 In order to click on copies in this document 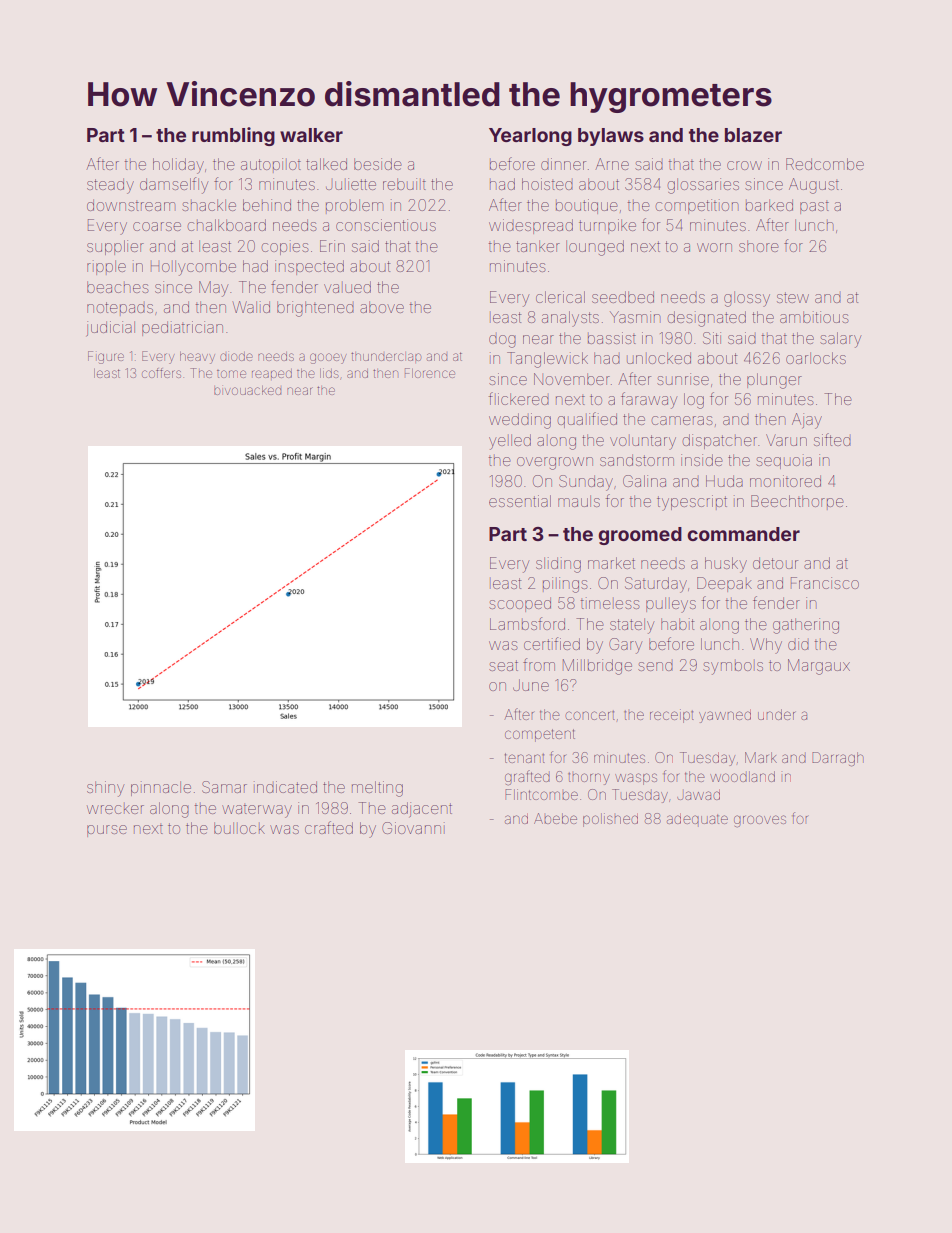, I will do `click(285, 247)`.
